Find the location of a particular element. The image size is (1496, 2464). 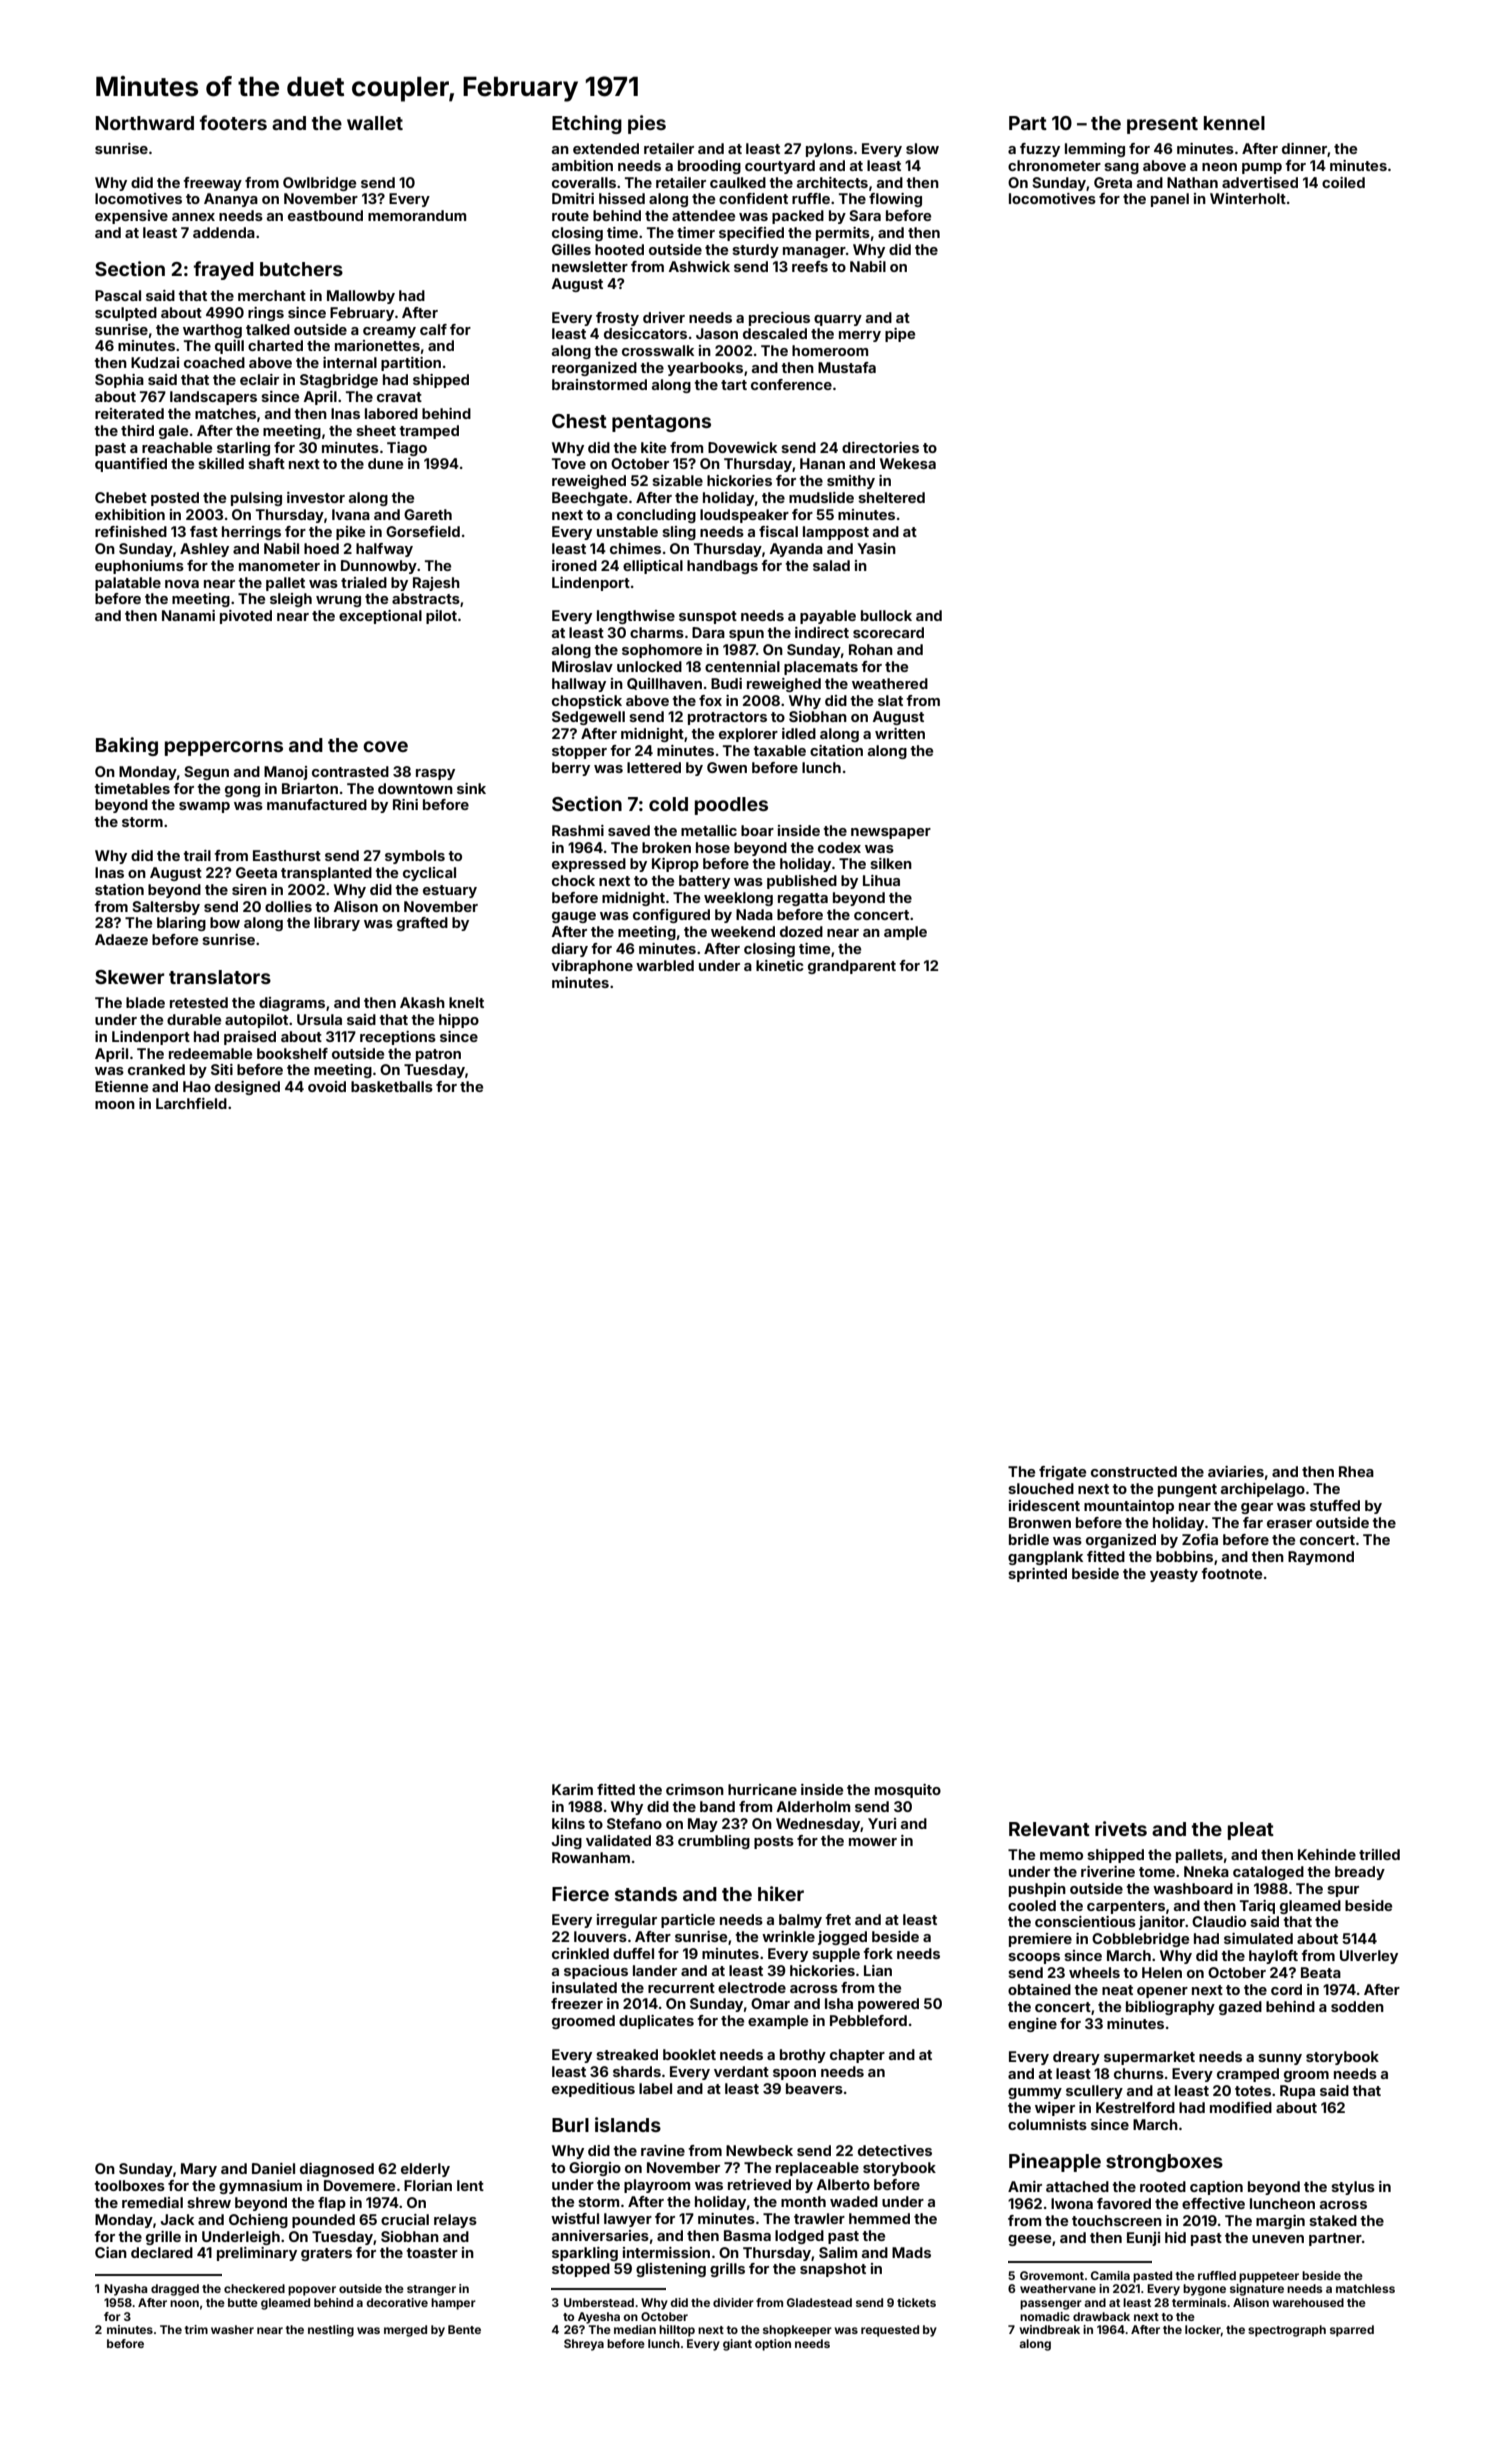

newspaper is located at coordinates (891, 833).
